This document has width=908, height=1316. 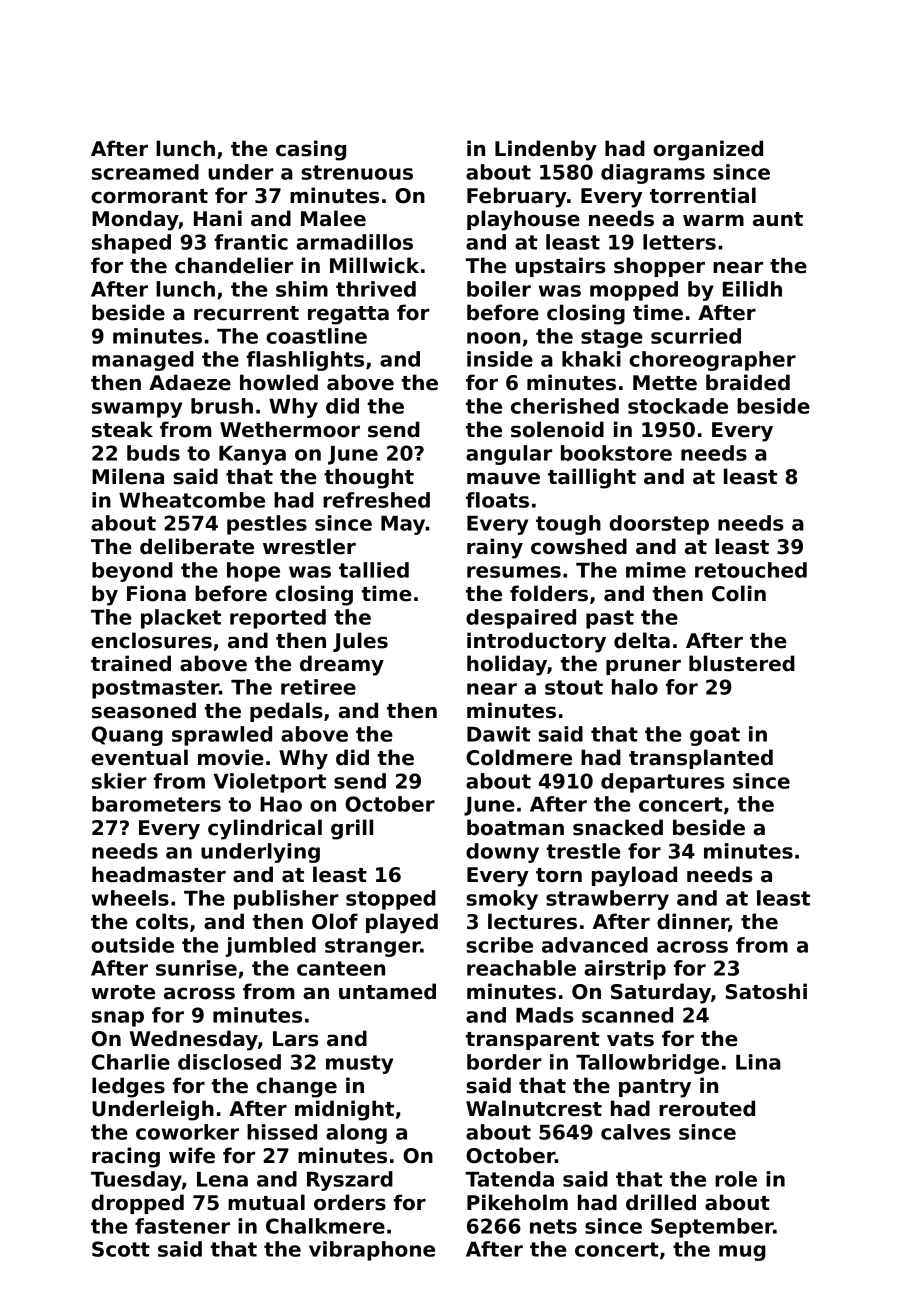 I want to click on organized, so click(x=708, y=150).
